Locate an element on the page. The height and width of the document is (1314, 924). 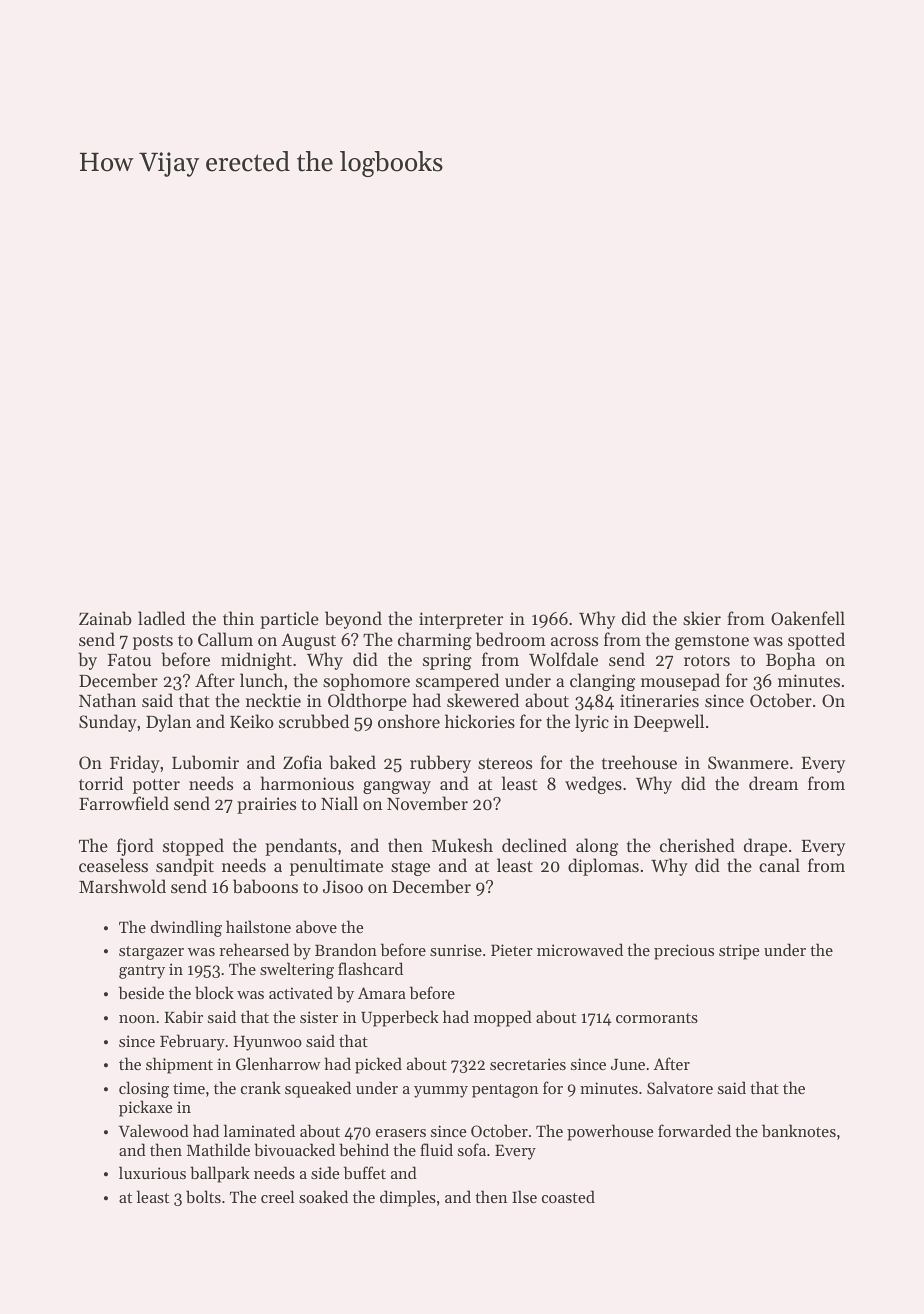
penultimate is located at coordinates (336, 867).
